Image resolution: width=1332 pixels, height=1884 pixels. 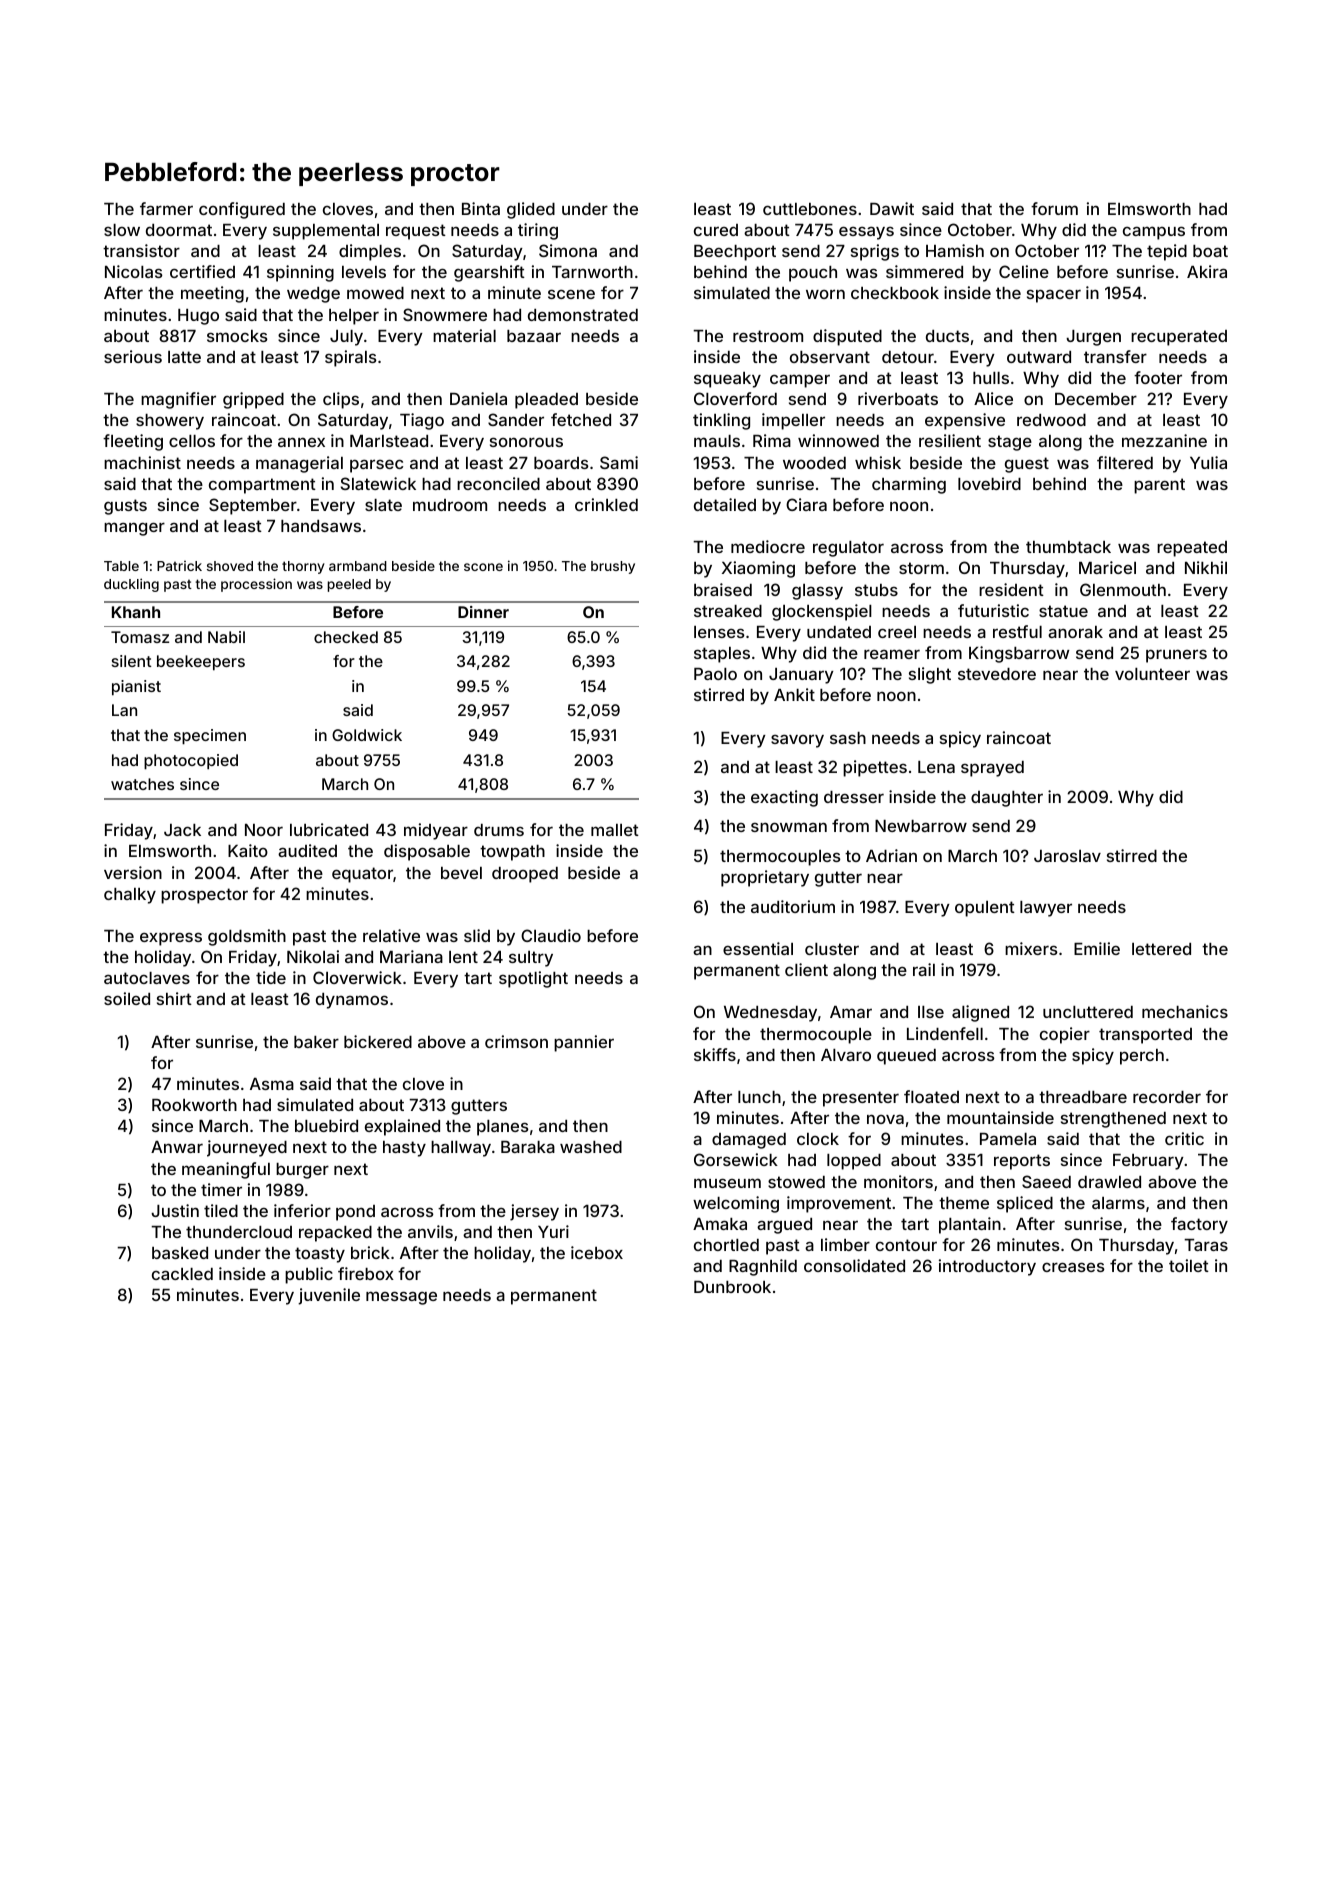 What do you see at coordinates (142, 462) in the document?
I see `machinist` at bounding box center [142, 462].
